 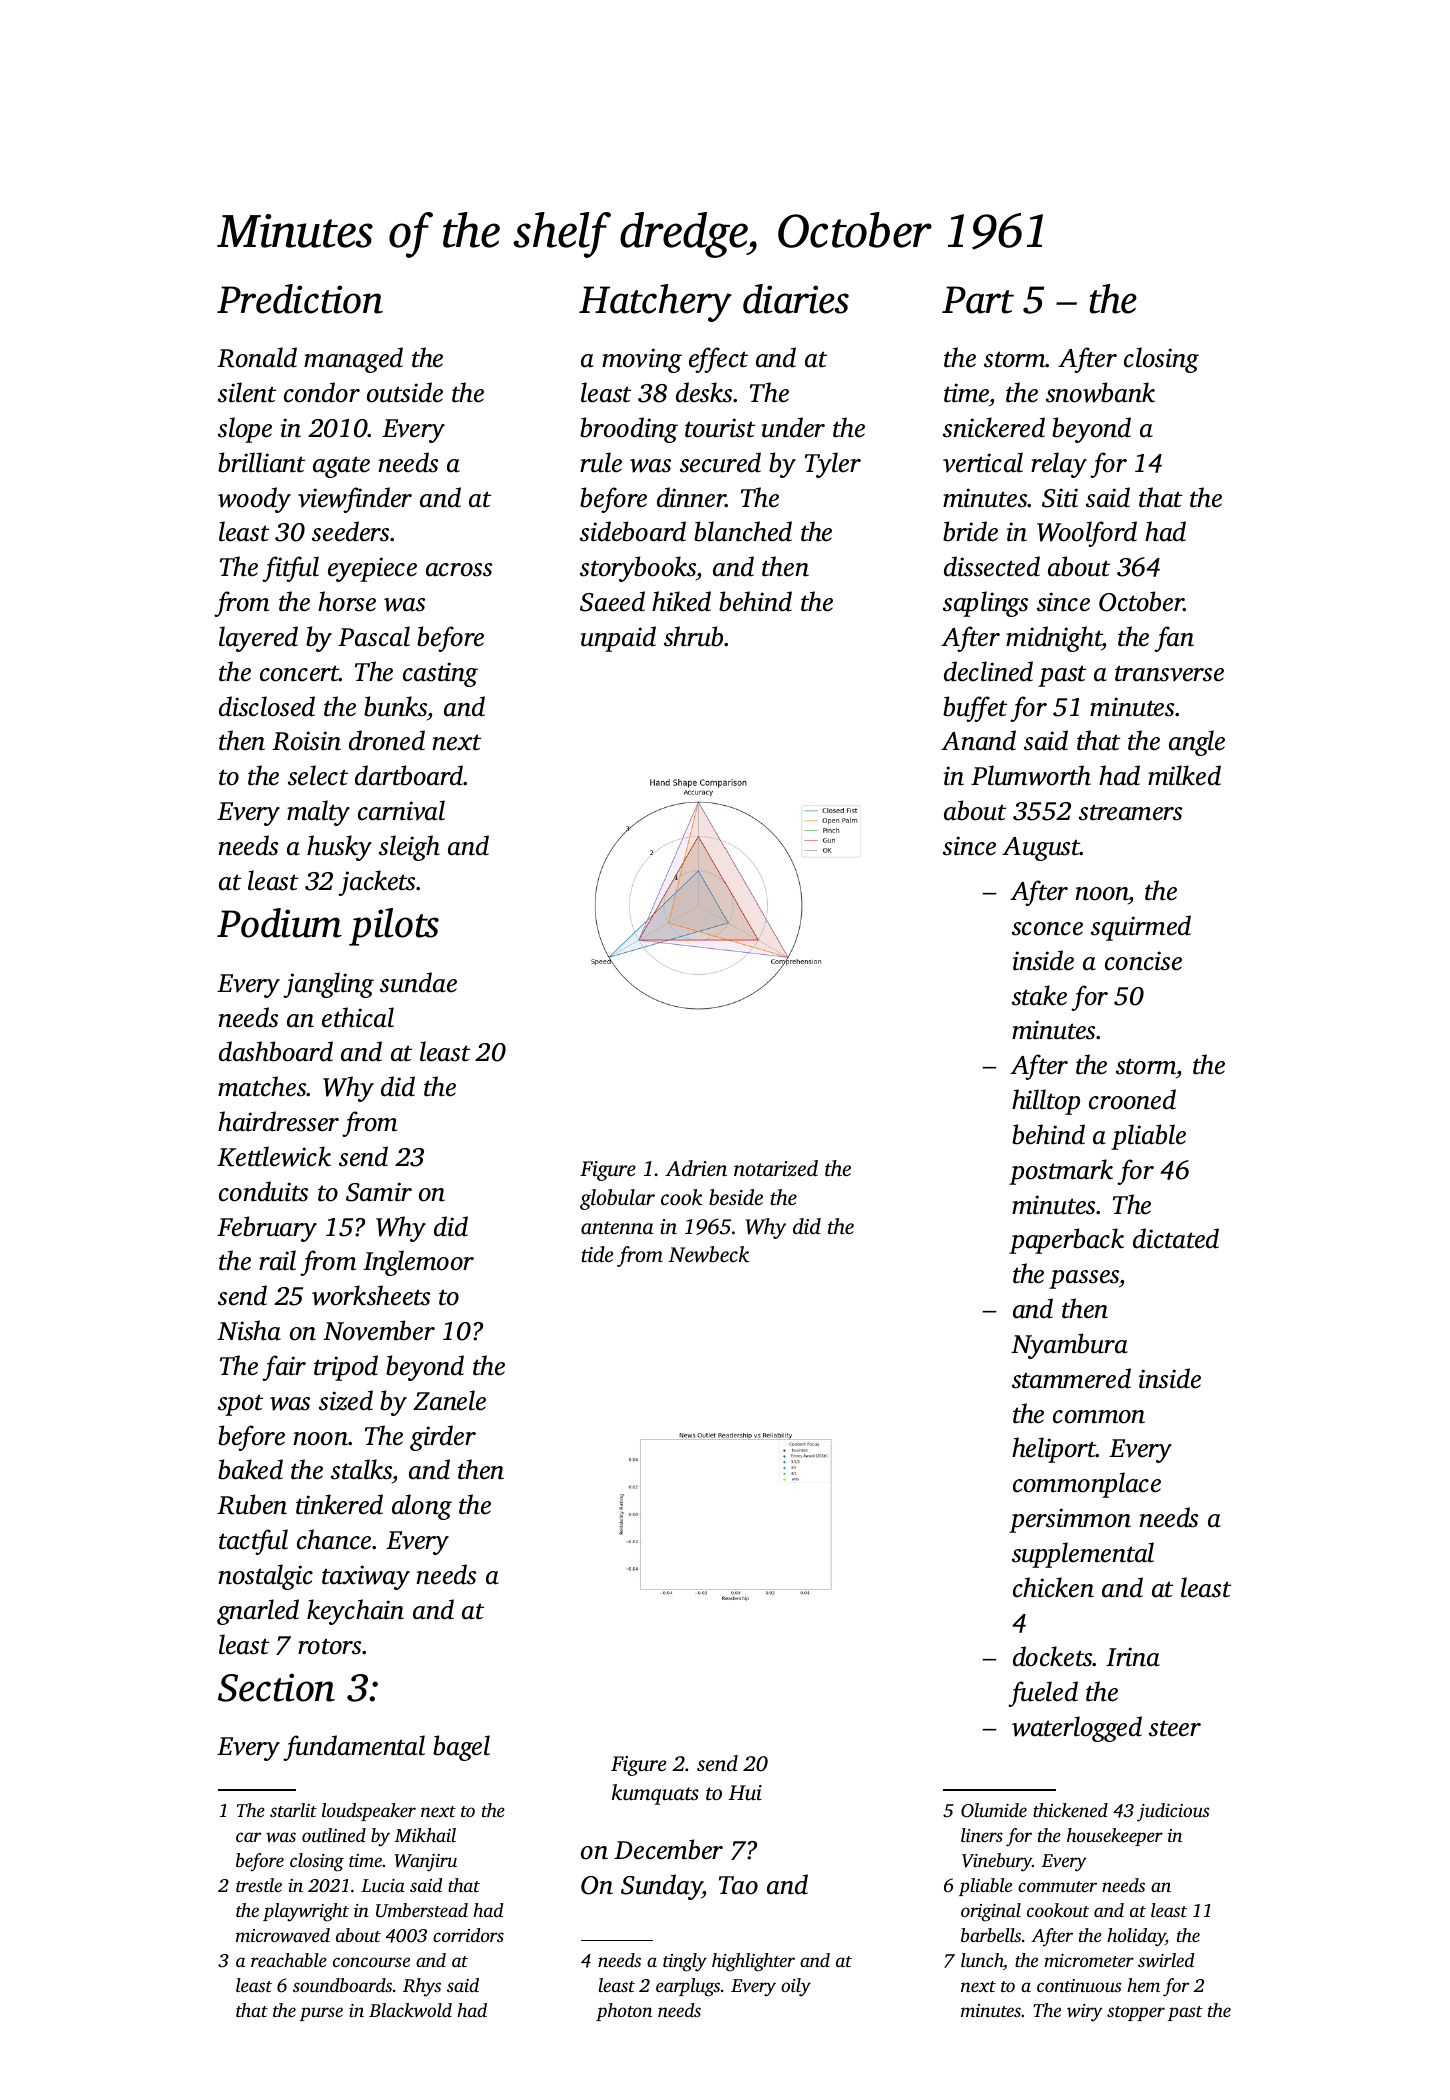 What do you see at coordinates (708, 1254) in the screenshot?
I see `Newbeck` at bounding box center [708, 1254].
